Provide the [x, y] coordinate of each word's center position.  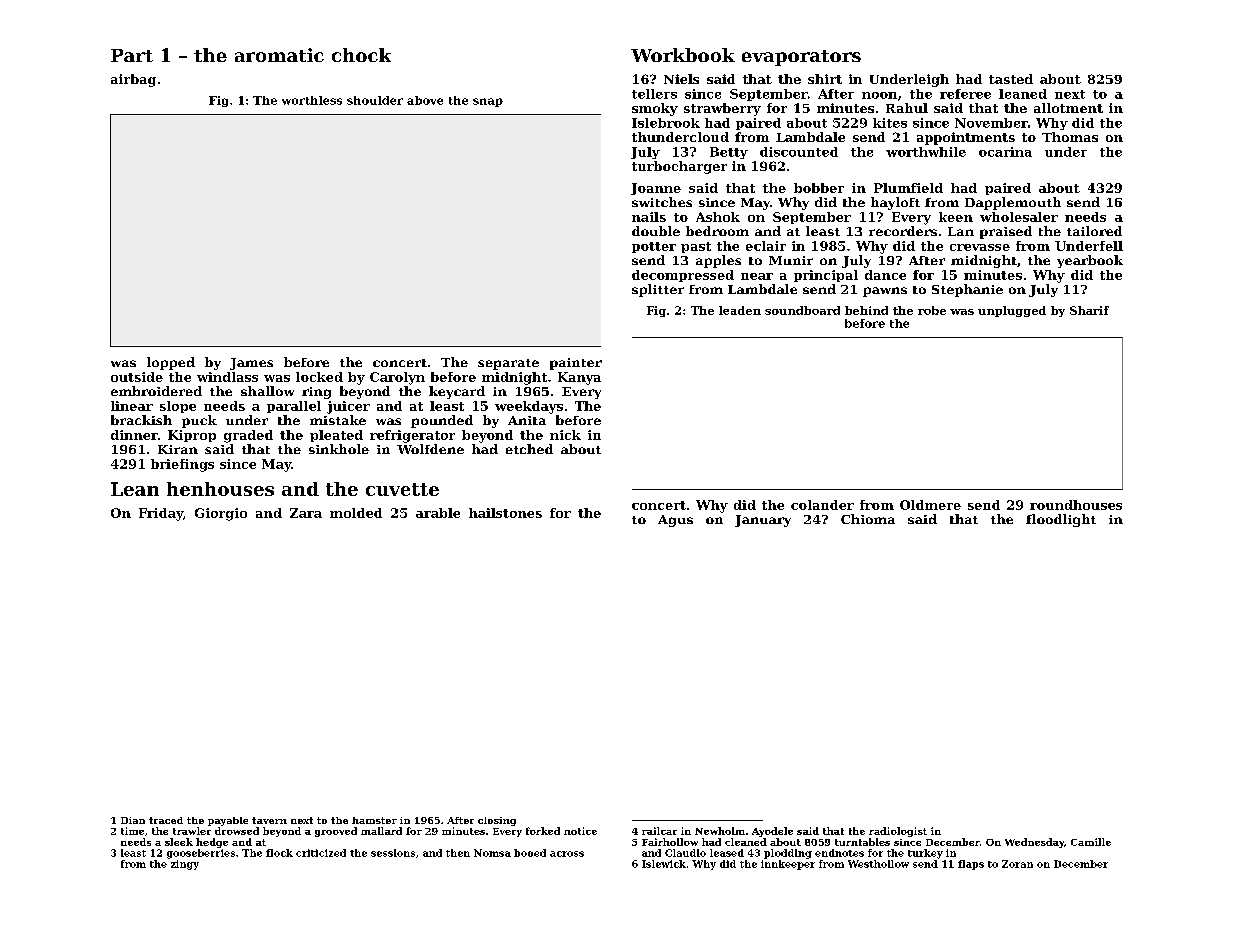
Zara [306, 513]
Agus [675, 521]
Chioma [868, 519]
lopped [171, 363]
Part [132, 55]
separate [508, 364]
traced [166, 820]
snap [488, 102]
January [763, 521]
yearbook [1090, 261]
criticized [321, 853]
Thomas [1070, 137]
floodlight [1061, 520]
